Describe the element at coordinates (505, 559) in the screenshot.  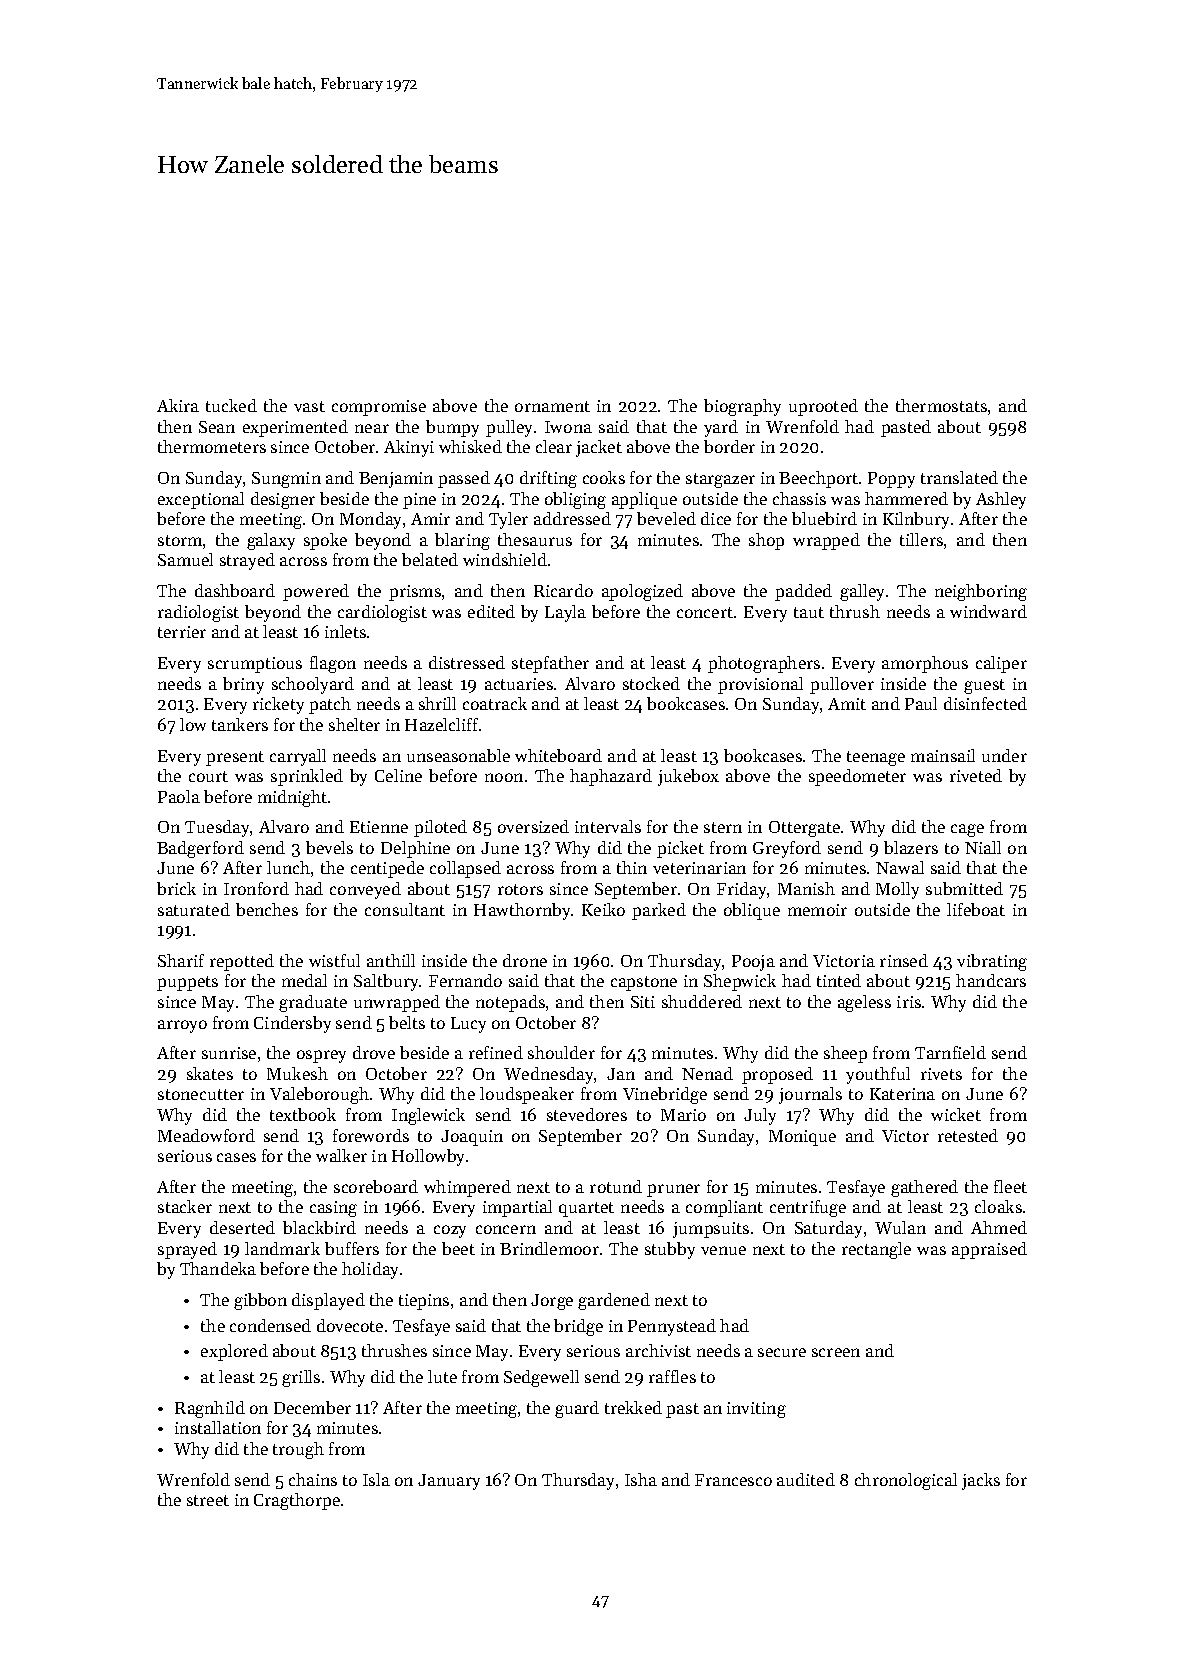
I see `windshield` at that location.
